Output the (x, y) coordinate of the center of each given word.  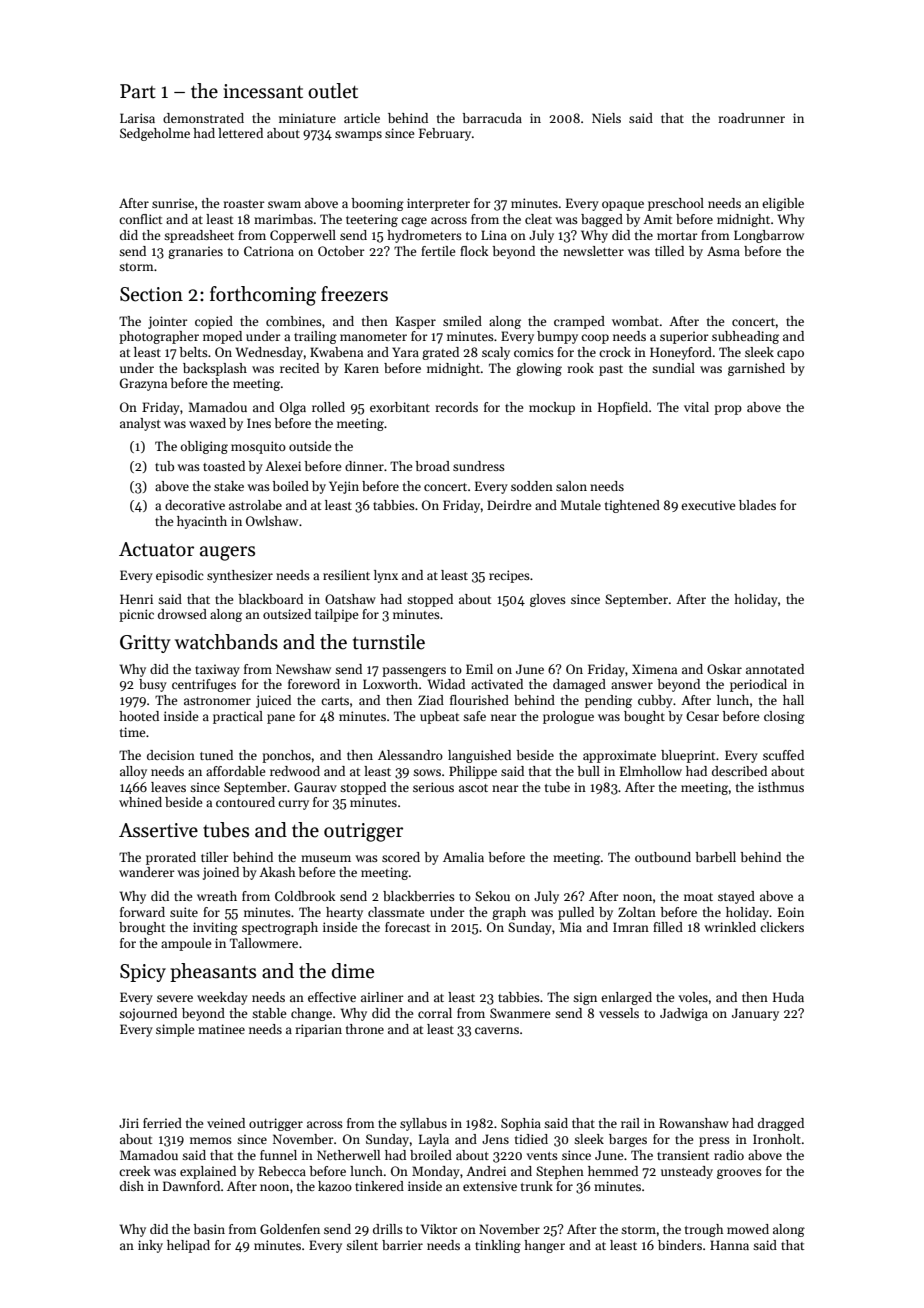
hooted (139, 716)
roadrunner (751, 118)
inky (150, 1246)
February (445, 134)
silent (362, 1245)
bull (588, 771)
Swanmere (520, 1013)
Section (151, 294)
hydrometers (424, 236)
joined (221, 873)
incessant (263, 91)
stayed (736, 897)
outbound (663, 857)
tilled (669, 251)
